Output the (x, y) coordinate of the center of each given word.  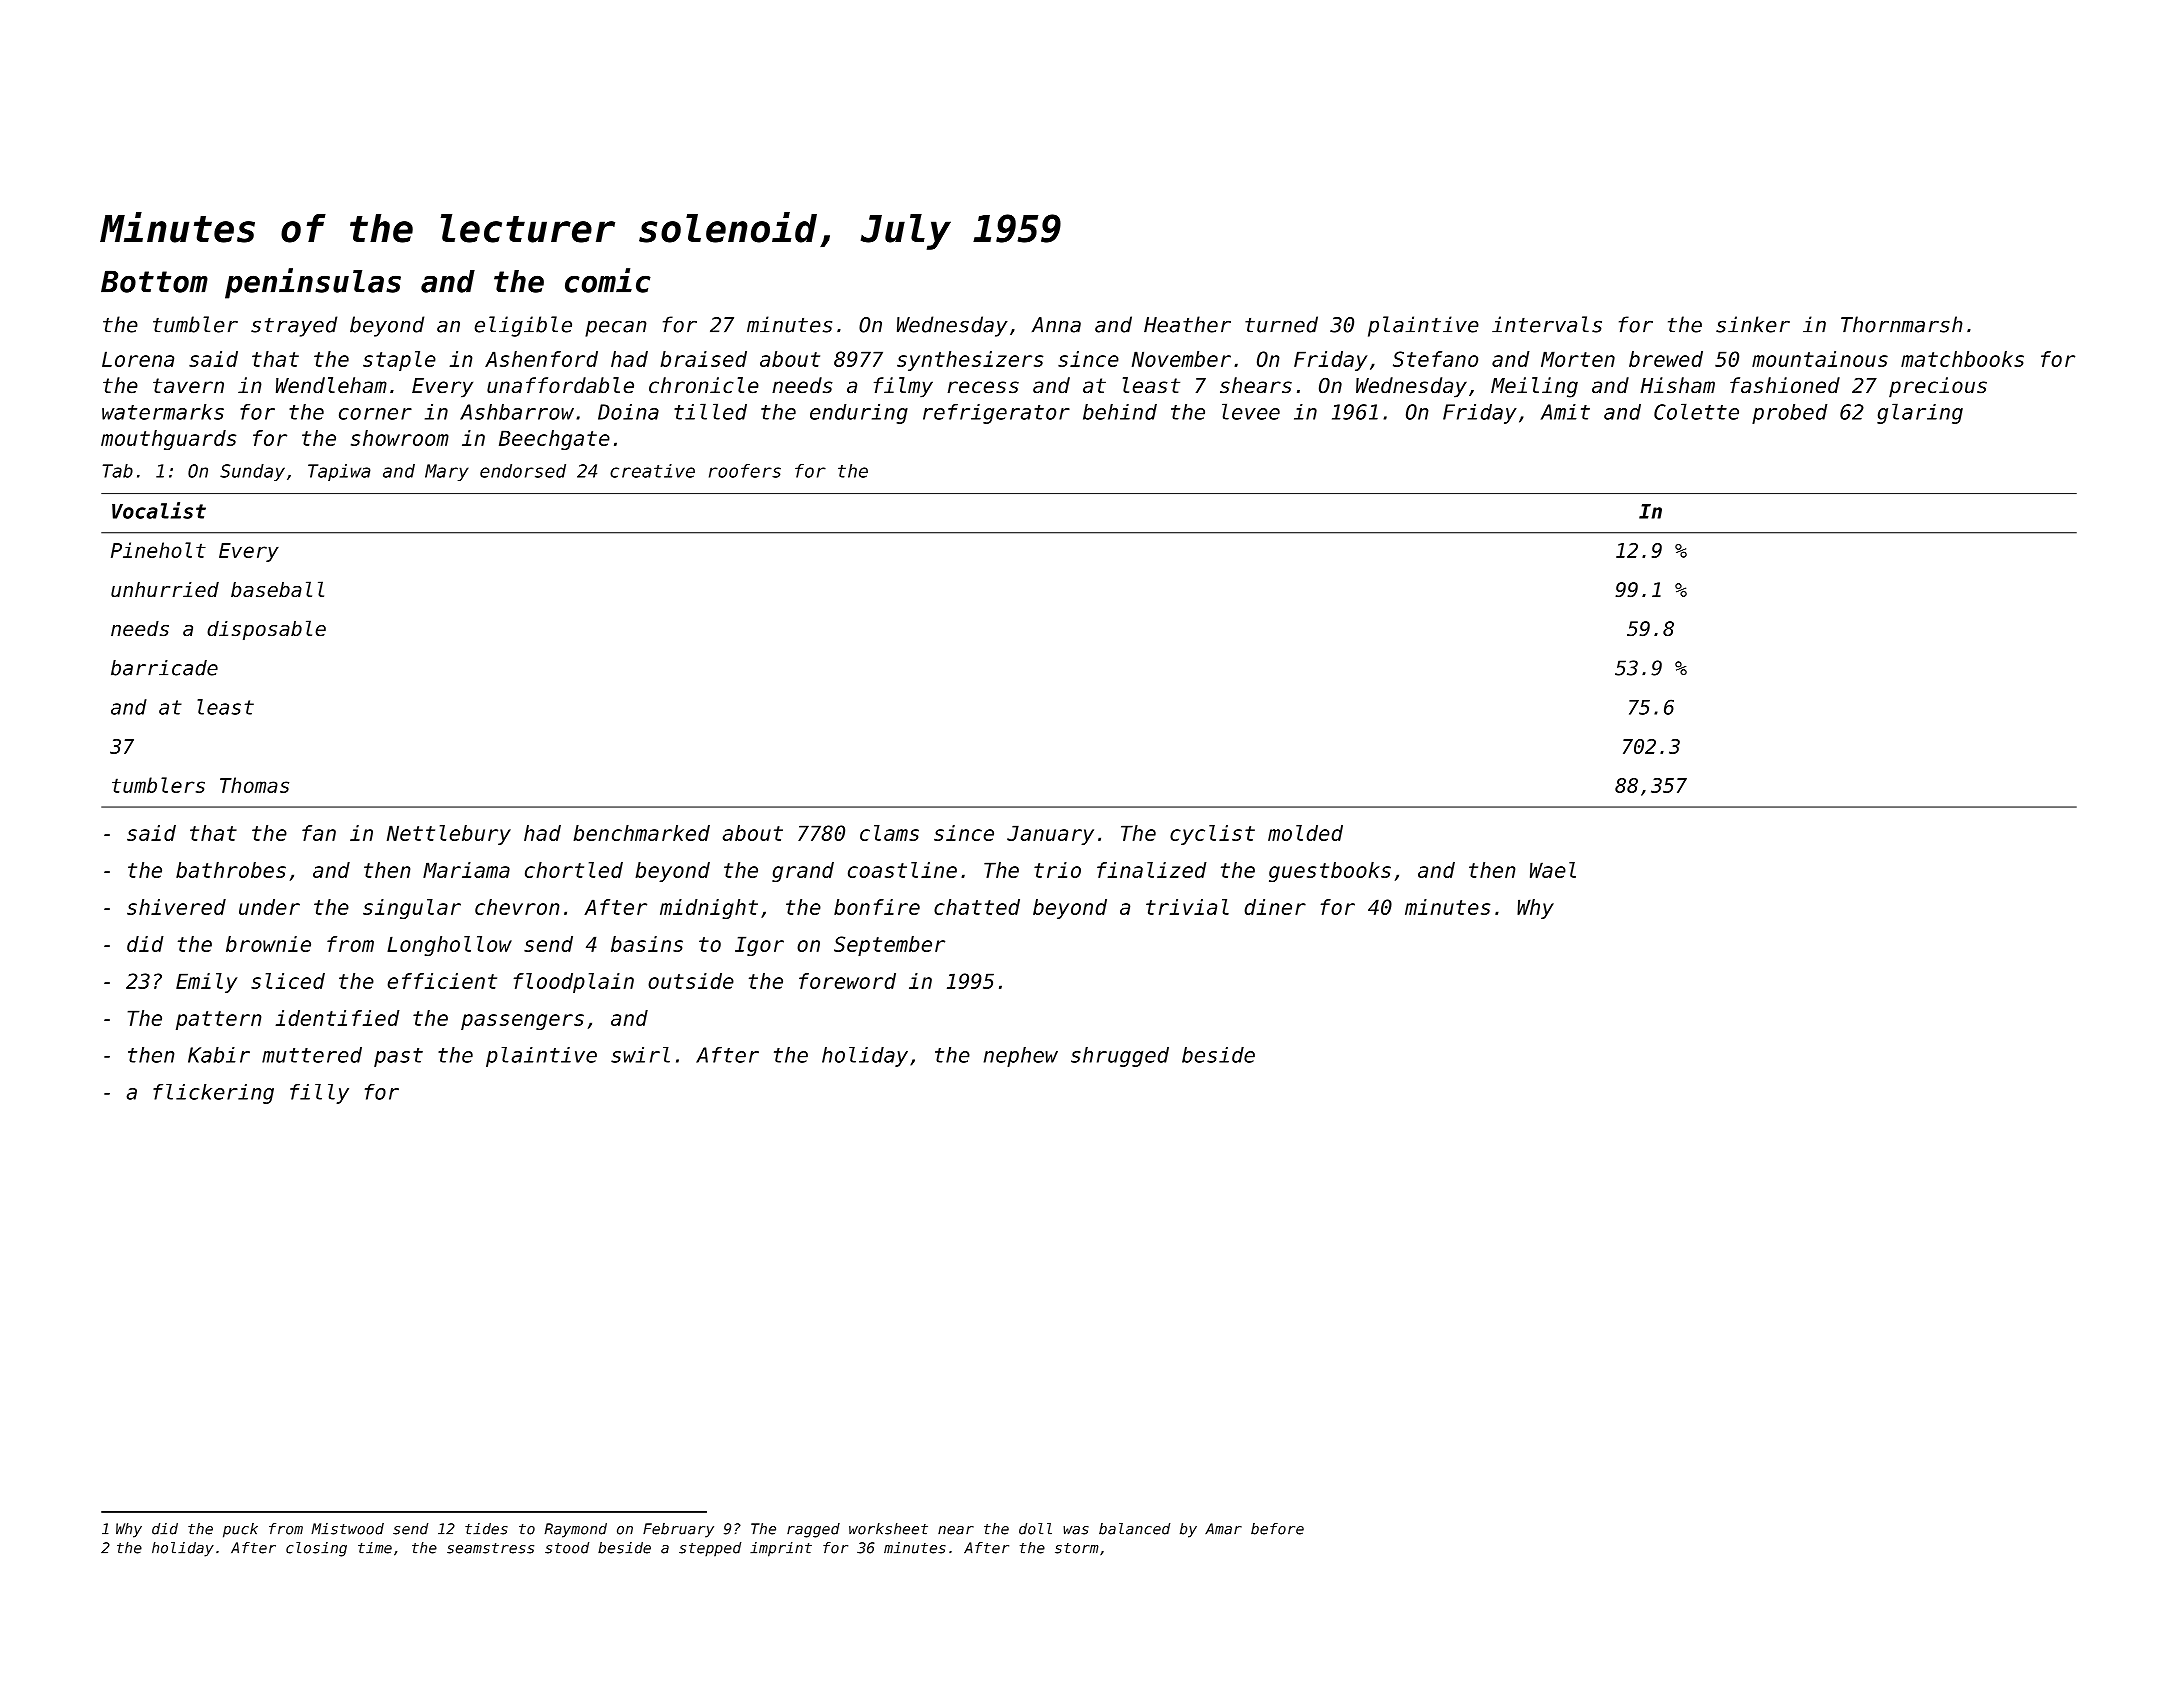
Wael (1553, 870)
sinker (1753, 324)
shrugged (1120, 1057)
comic (608, 280)
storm (1077, 1548)
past (398, 1057)
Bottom (154, 281)
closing (316, 1549)
